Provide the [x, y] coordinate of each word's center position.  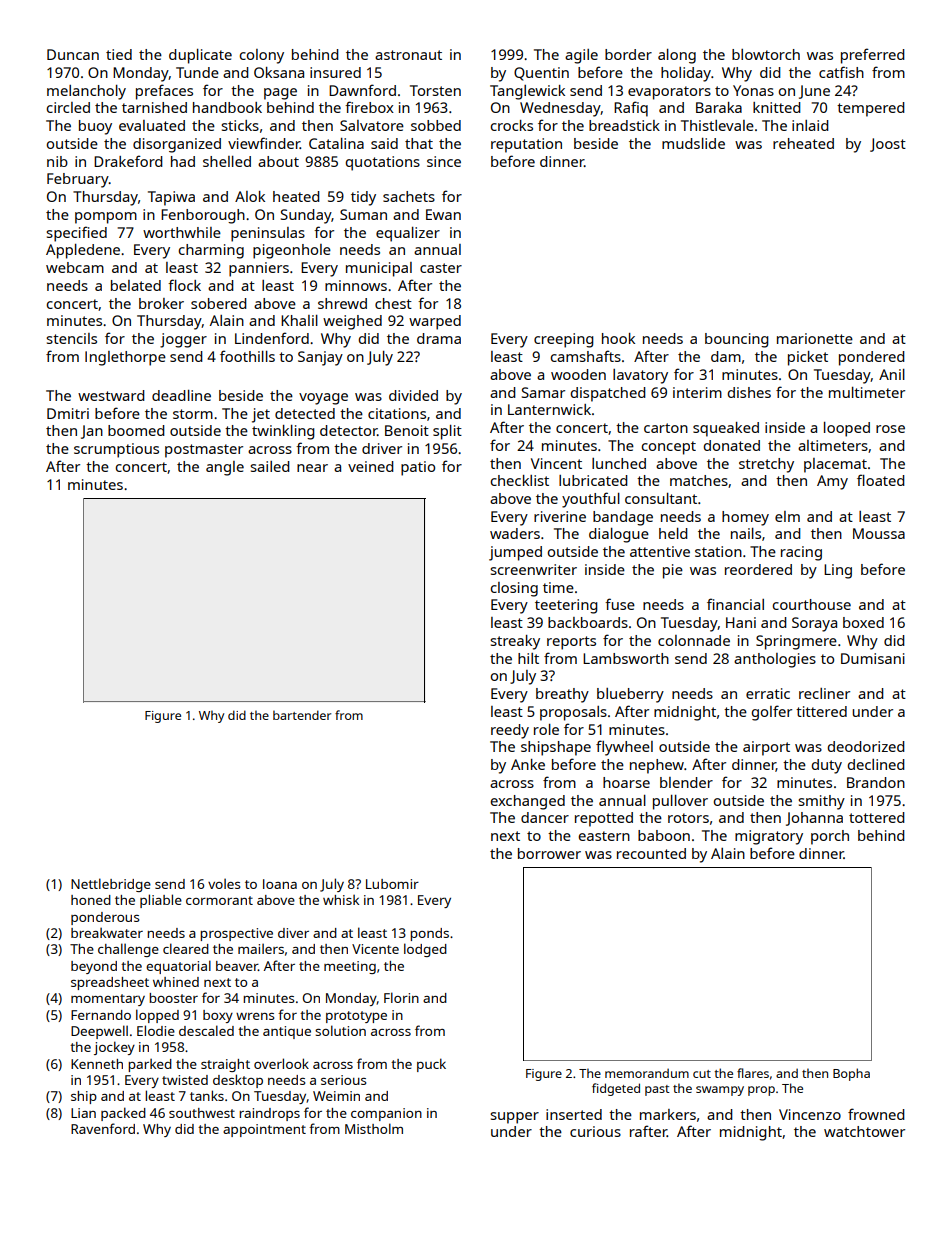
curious [595, 1131]
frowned [876, 1114]
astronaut [408, 55]
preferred [873, 56]
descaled [206, 1030]
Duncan [73, 54]
